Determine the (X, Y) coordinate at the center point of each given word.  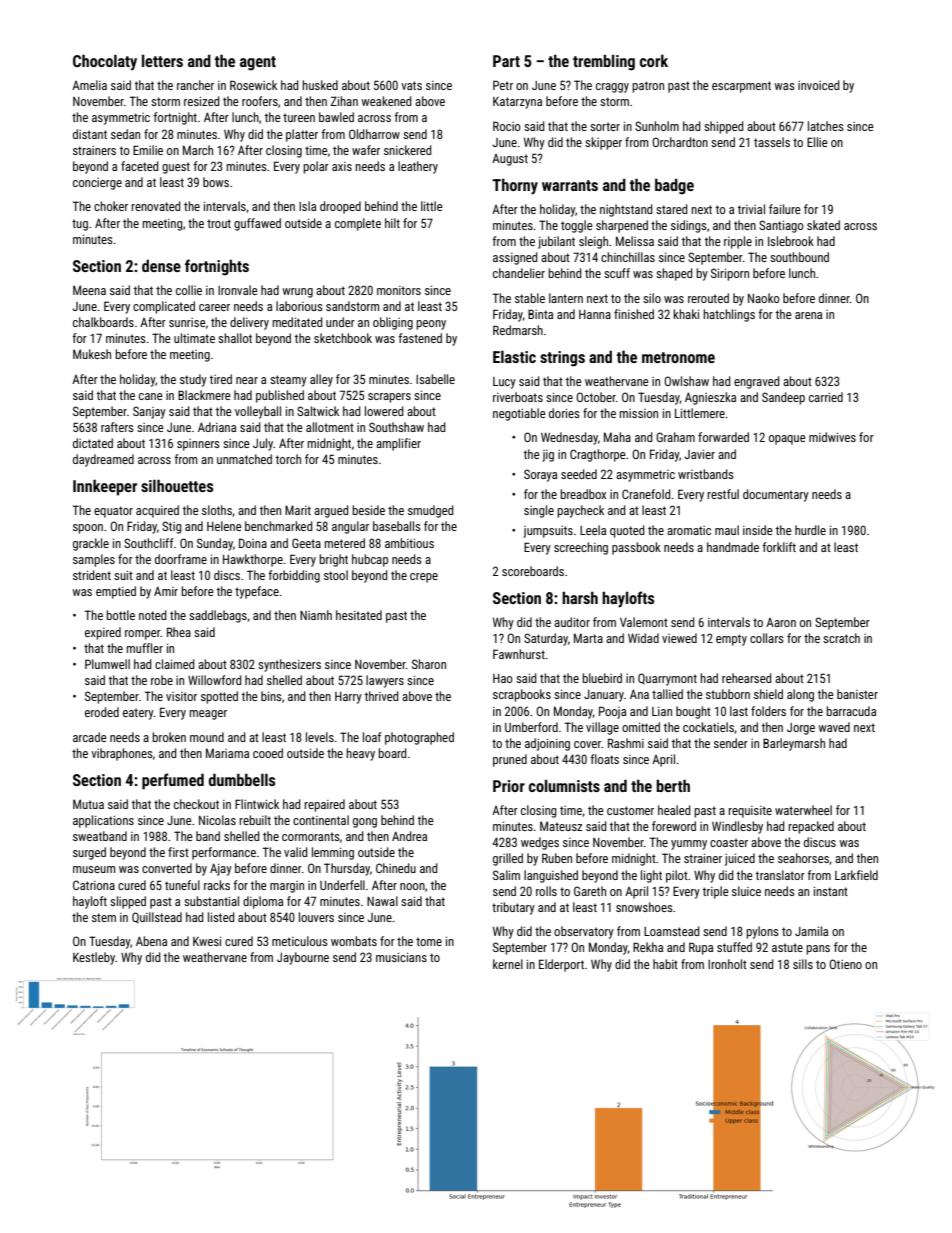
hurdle (810, 530)
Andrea (409, 836)
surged (89, 853)
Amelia (89, 85)
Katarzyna (517, 103)
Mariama (227, 753)
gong (365, 823)
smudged (431, 511)
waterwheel (803, 810)
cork (654, 60)
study (193, 380)
